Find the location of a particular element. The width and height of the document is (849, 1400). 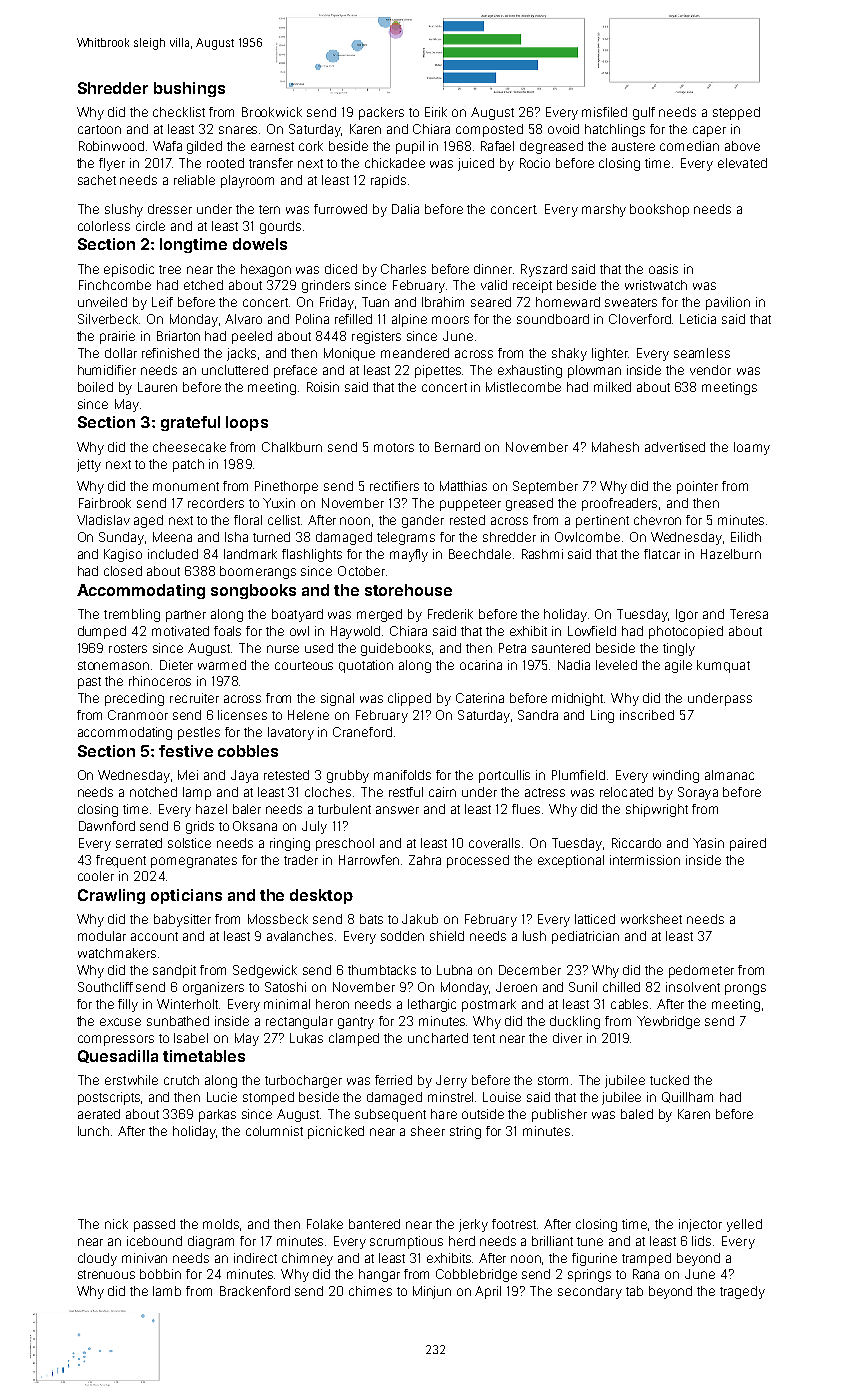

boiled is located at coordinates (95, 387).
